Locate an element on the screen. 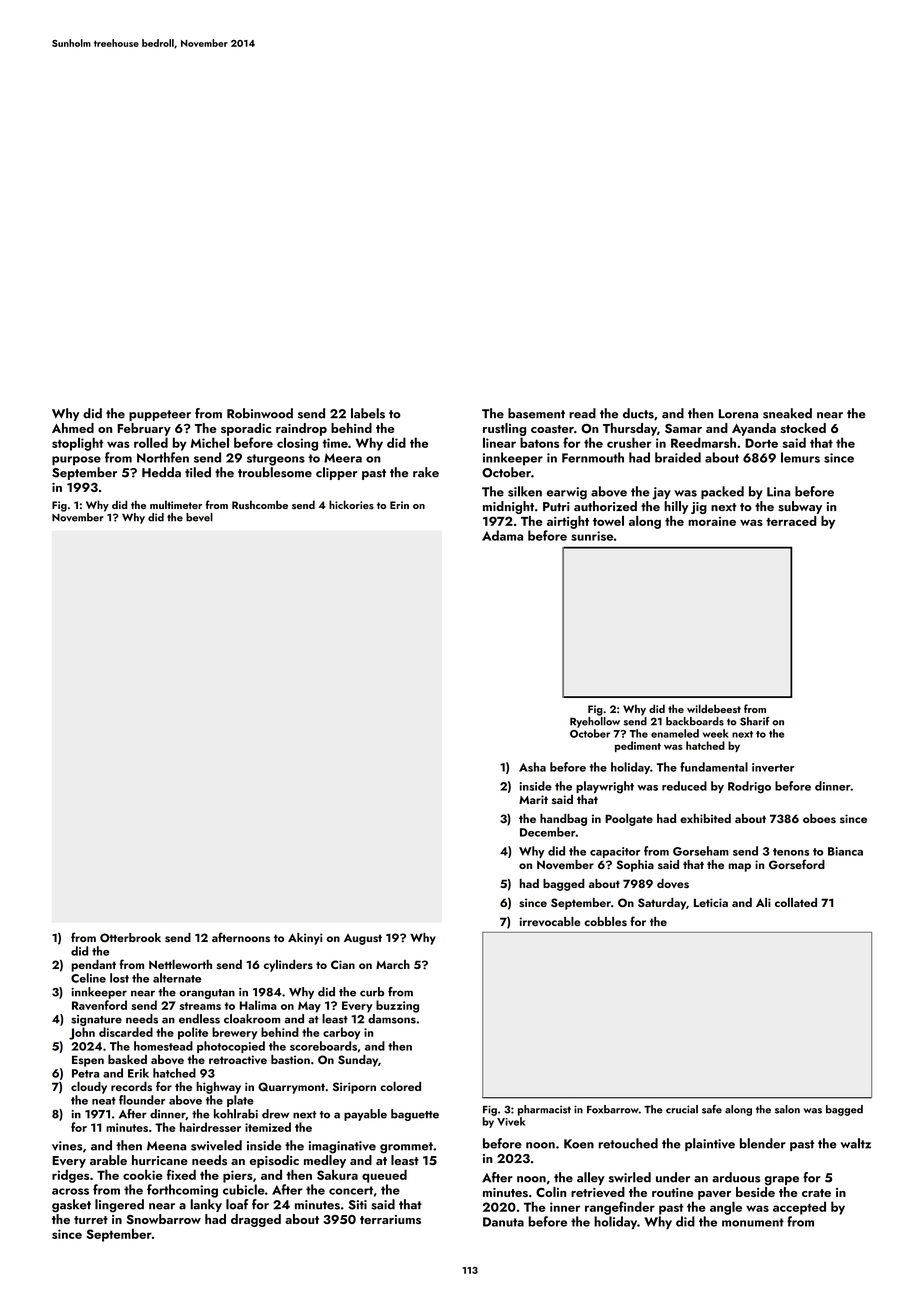  Sharif is located at coordinates (755, 721).
